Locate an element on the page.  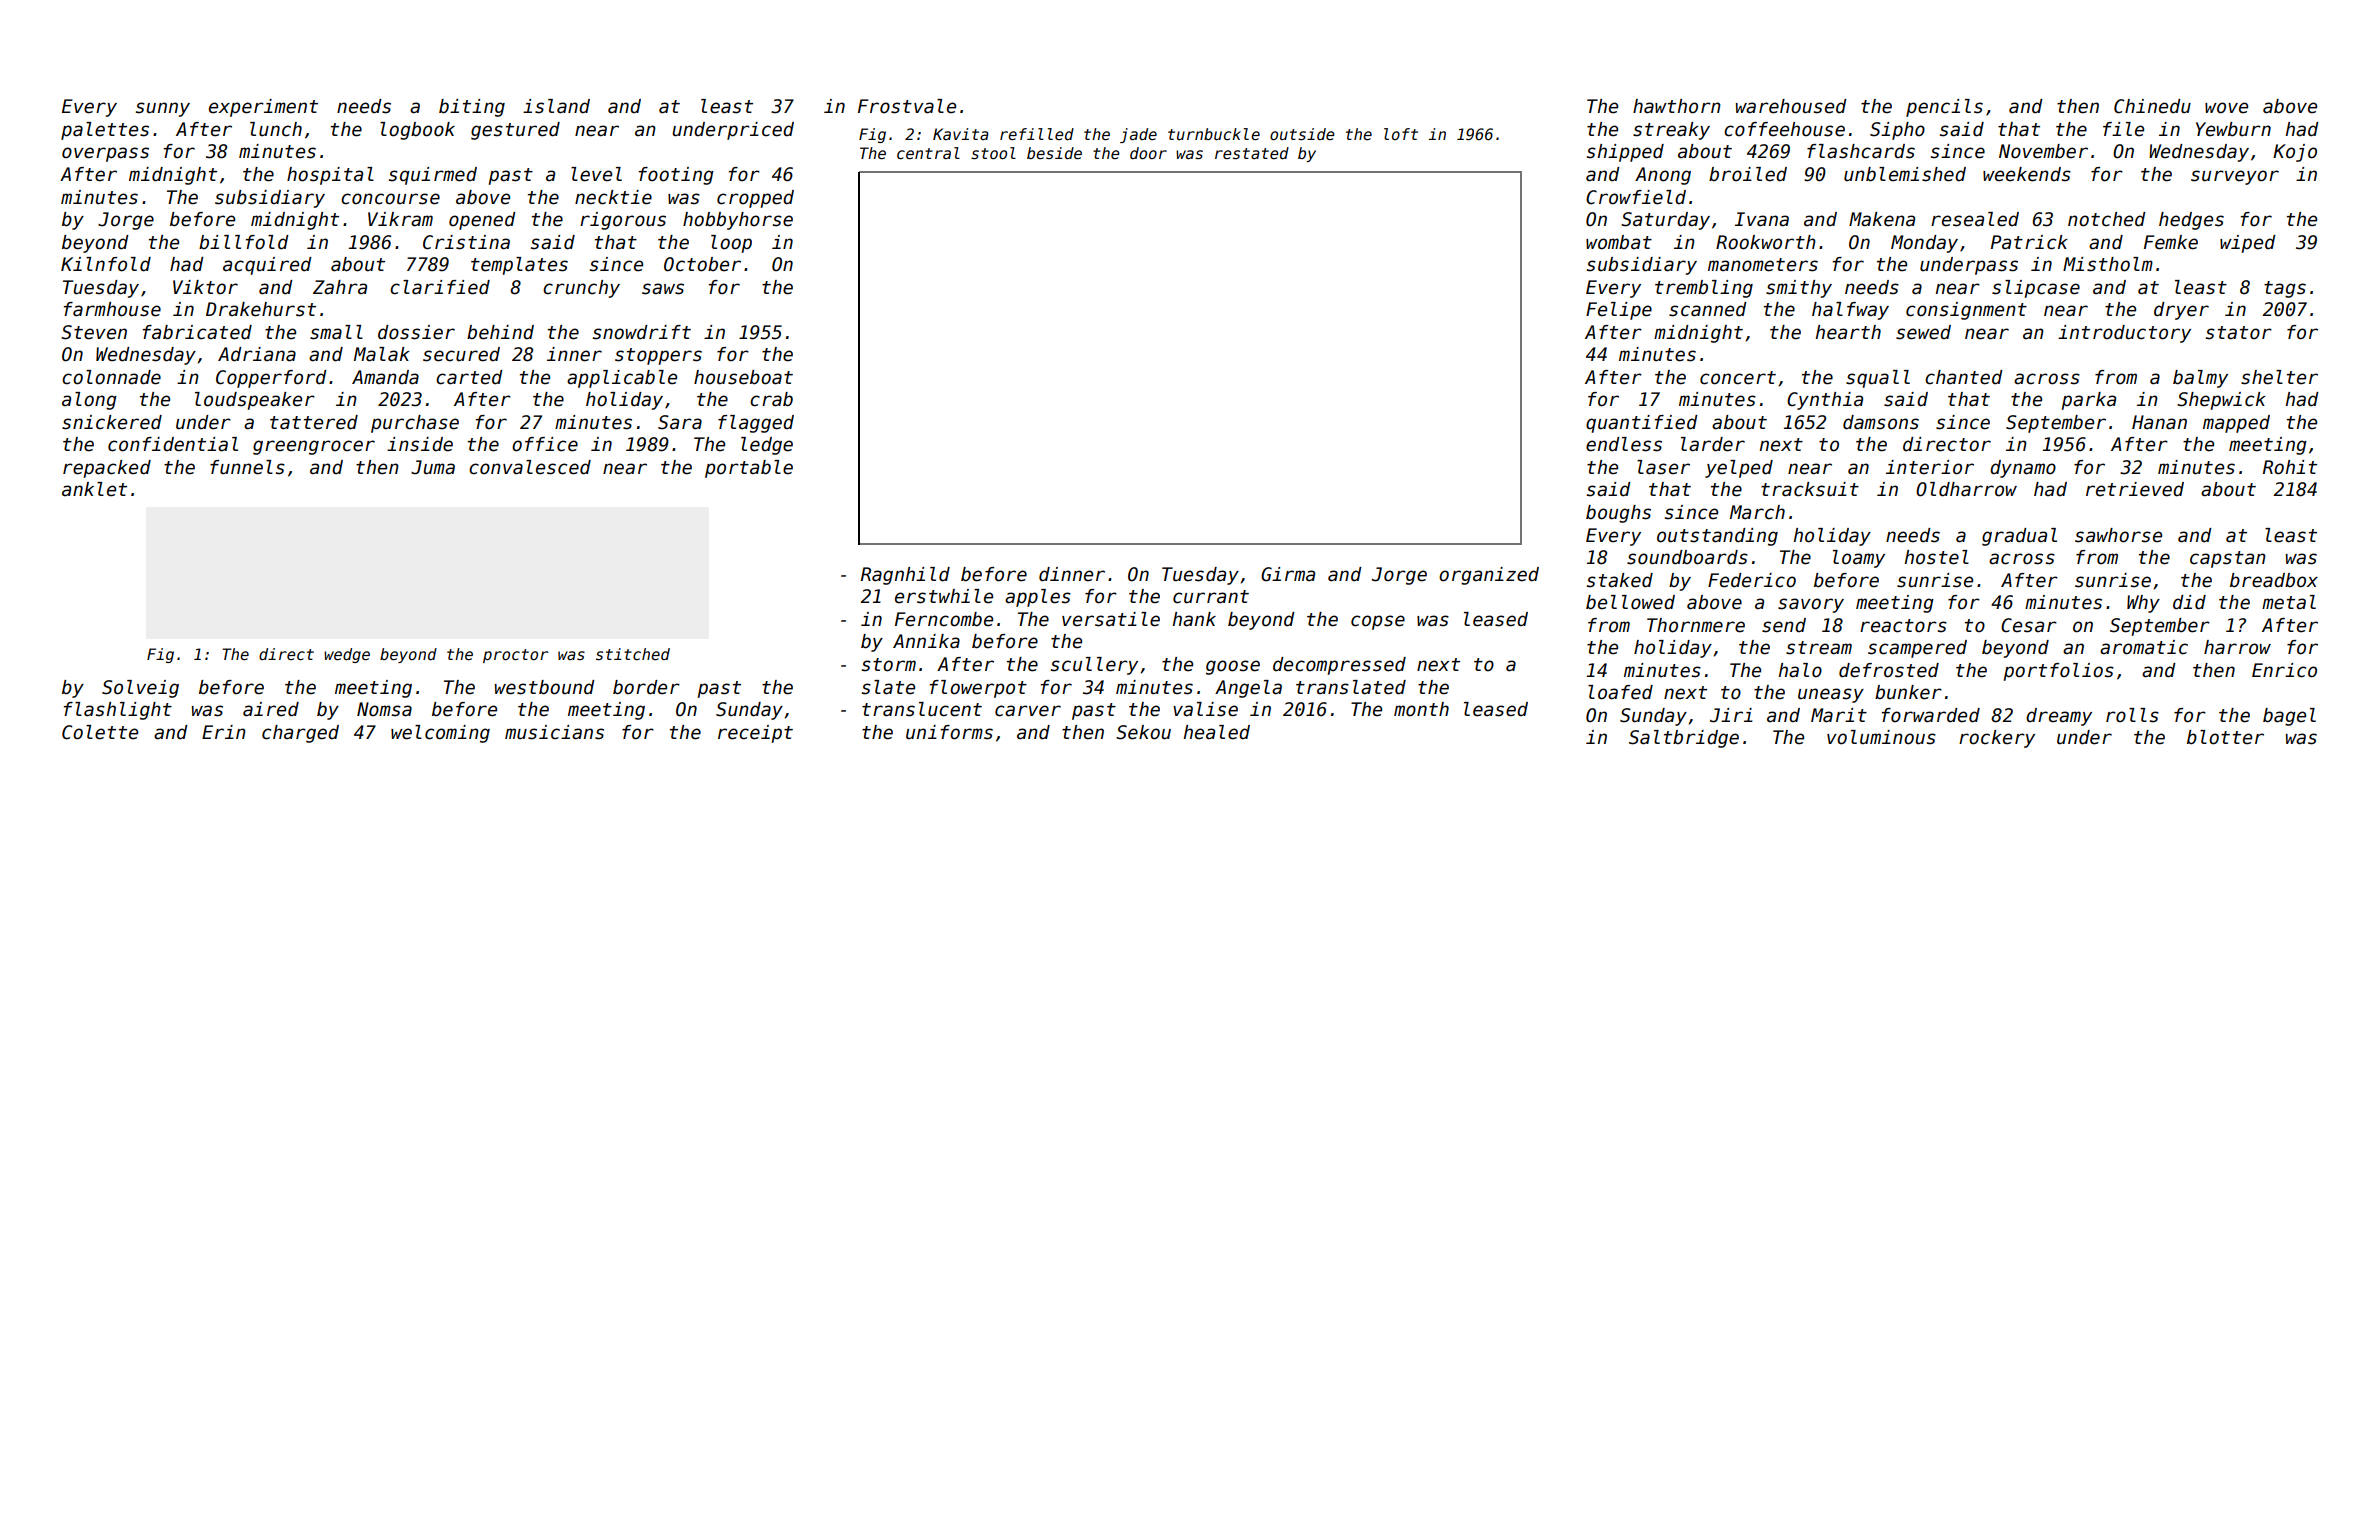
houseboat is located at coordinates (743, 377).
